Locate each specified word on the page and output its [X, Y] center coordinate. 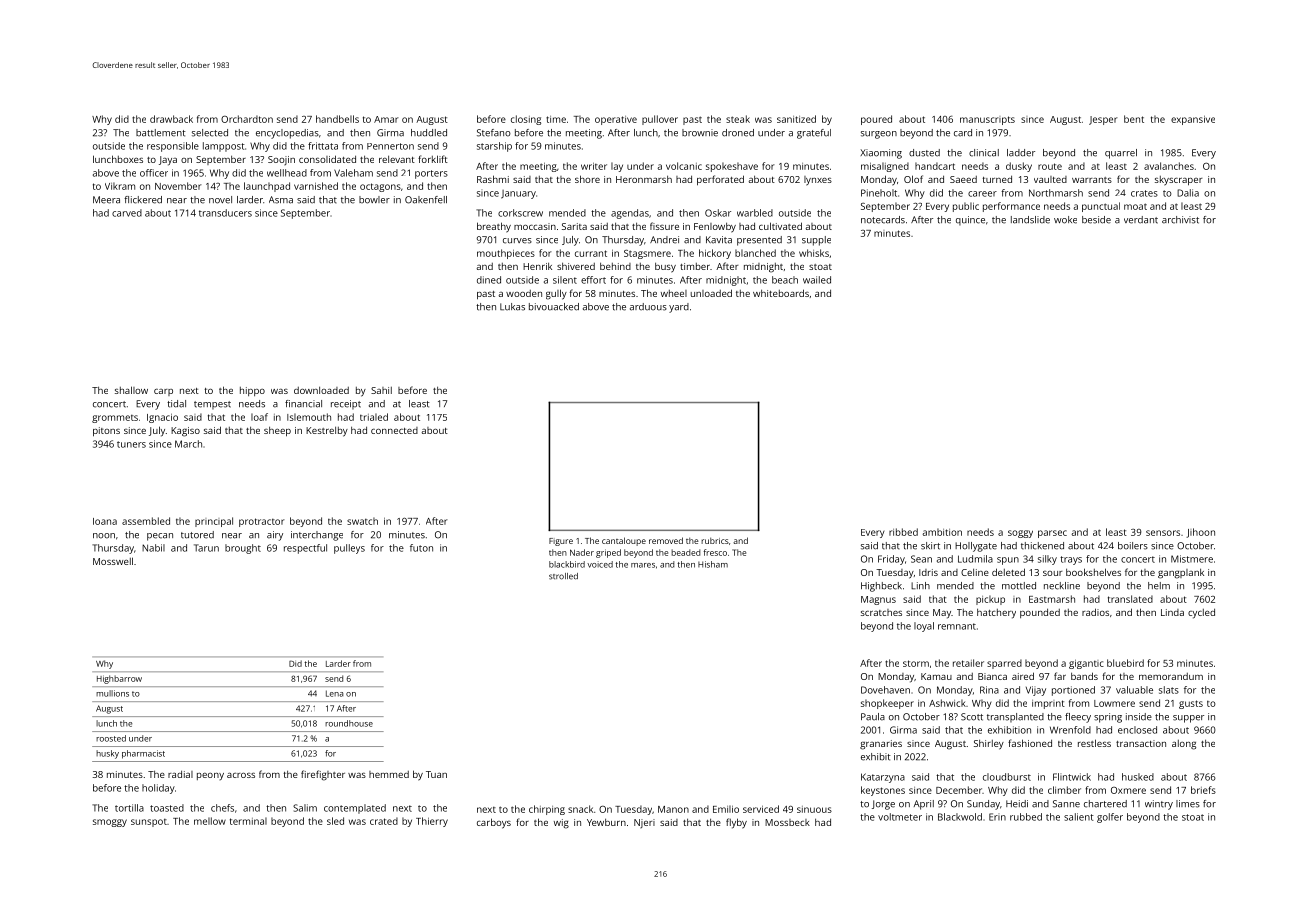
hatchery [996, 613]
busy [665, 267]
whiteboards [781, 293]
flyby [736, 823]
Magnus [878, 600]
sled [335, 821]
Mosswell [113, 561]
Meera [106, 200]
